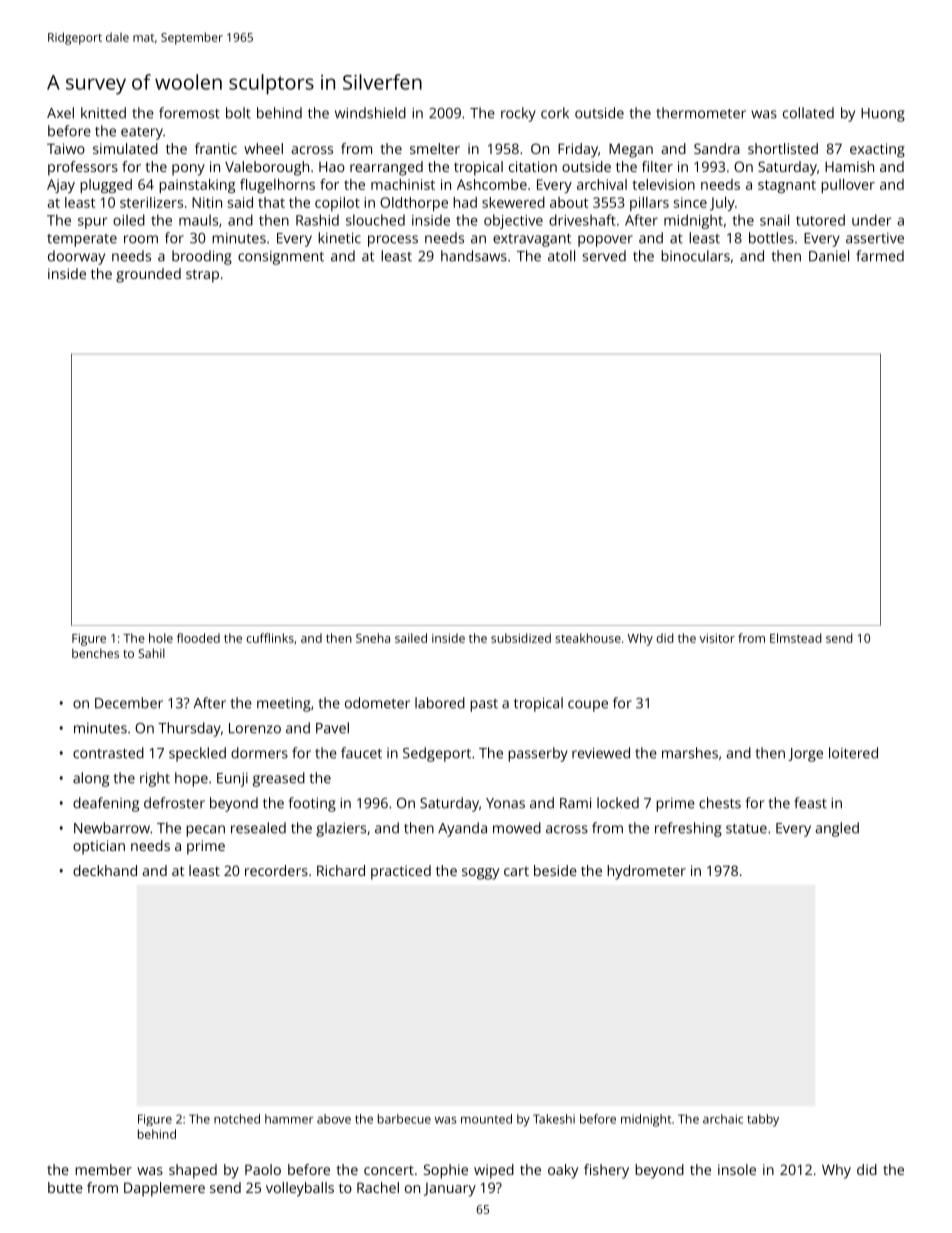 The width and height of the screenshot is (952, 1233). Describe the element at coordinates (717, 638) in the screenshot. I see `visitor` at that location.
